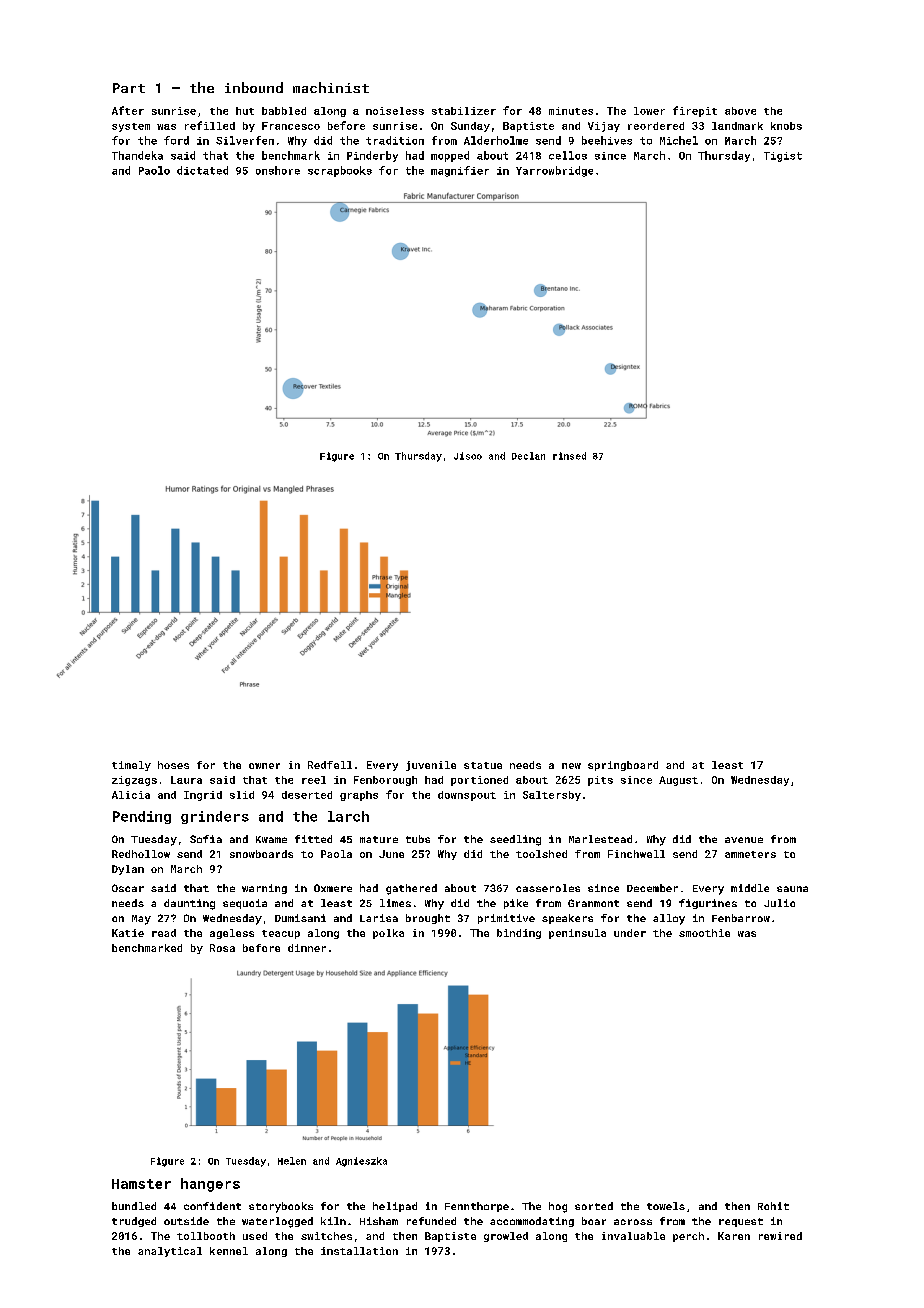 This screenshot has height=1308, width=924. What do you see at coordinates (569, 456) in the screenshot?
I see `rinsed` at bounding box center [569, 456].
